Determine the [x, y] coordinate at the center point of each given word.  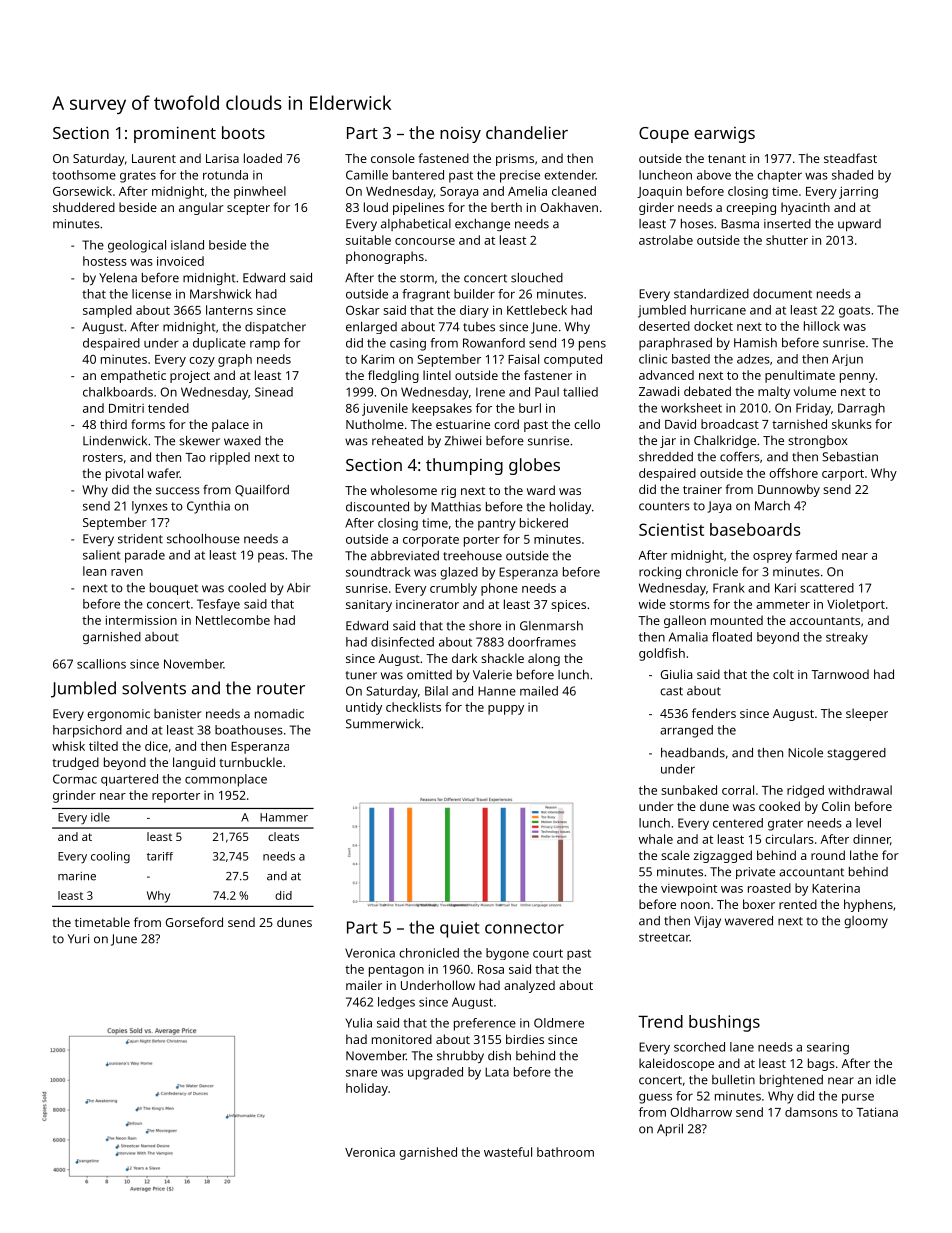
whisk [68, 746]
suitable [368, 240]
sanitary [369, 606]
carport [843, 475]
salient [102, 555]
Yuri [78, 939]
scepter [248, 209]
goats [854, 312]
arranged [686, 731]
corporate [431, 541]
